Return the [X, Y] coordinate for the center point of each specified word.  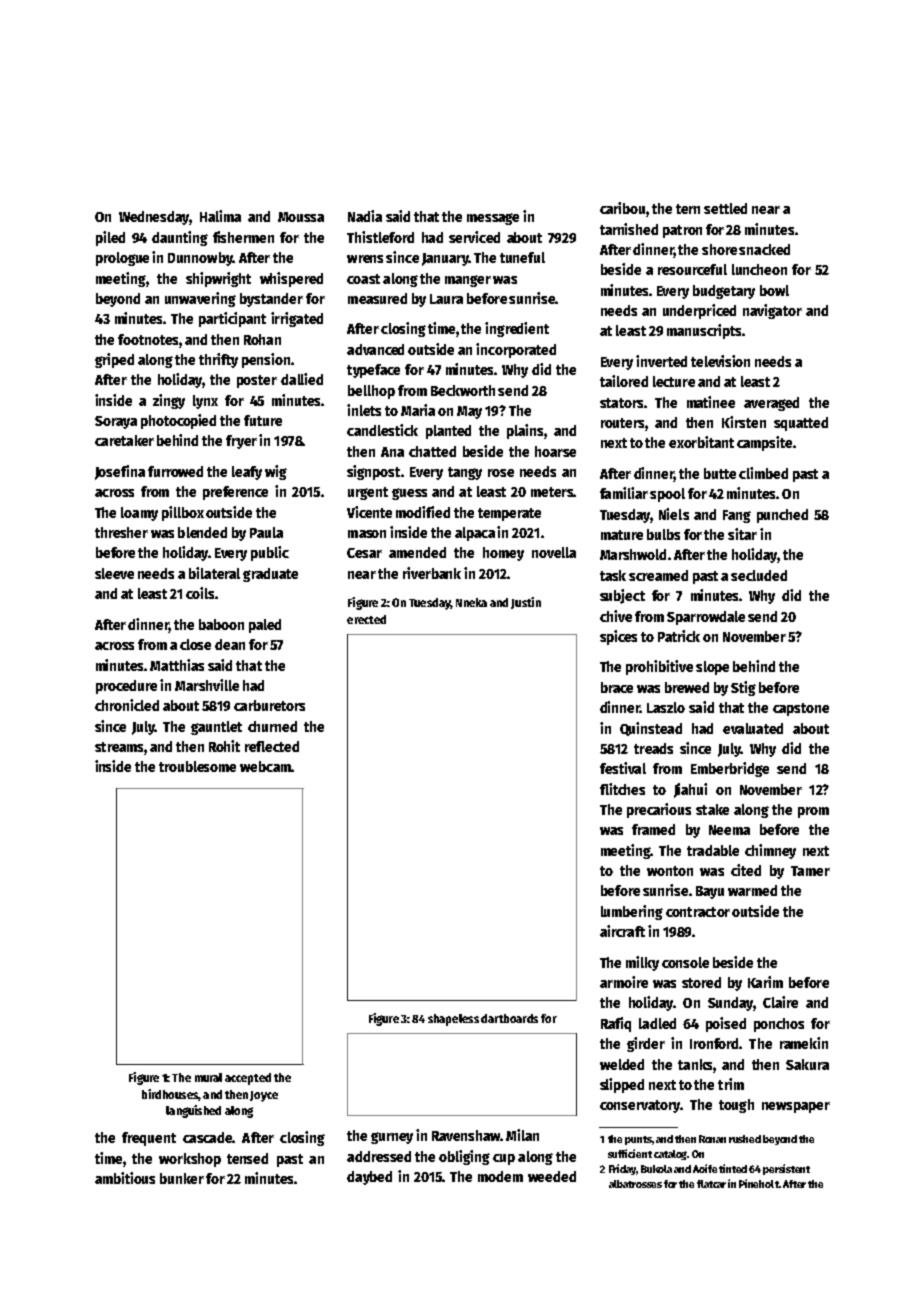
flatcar [711, 1184]
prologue [122, 259]
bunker [182, 1178]
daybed [369, 1178]
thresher [121, 532]
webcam [265, 766]
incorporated [516, 350]
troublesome [197, 766]
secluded [759, 575]
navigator [772, 311]
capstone [801, 709]
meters [552, 492]
